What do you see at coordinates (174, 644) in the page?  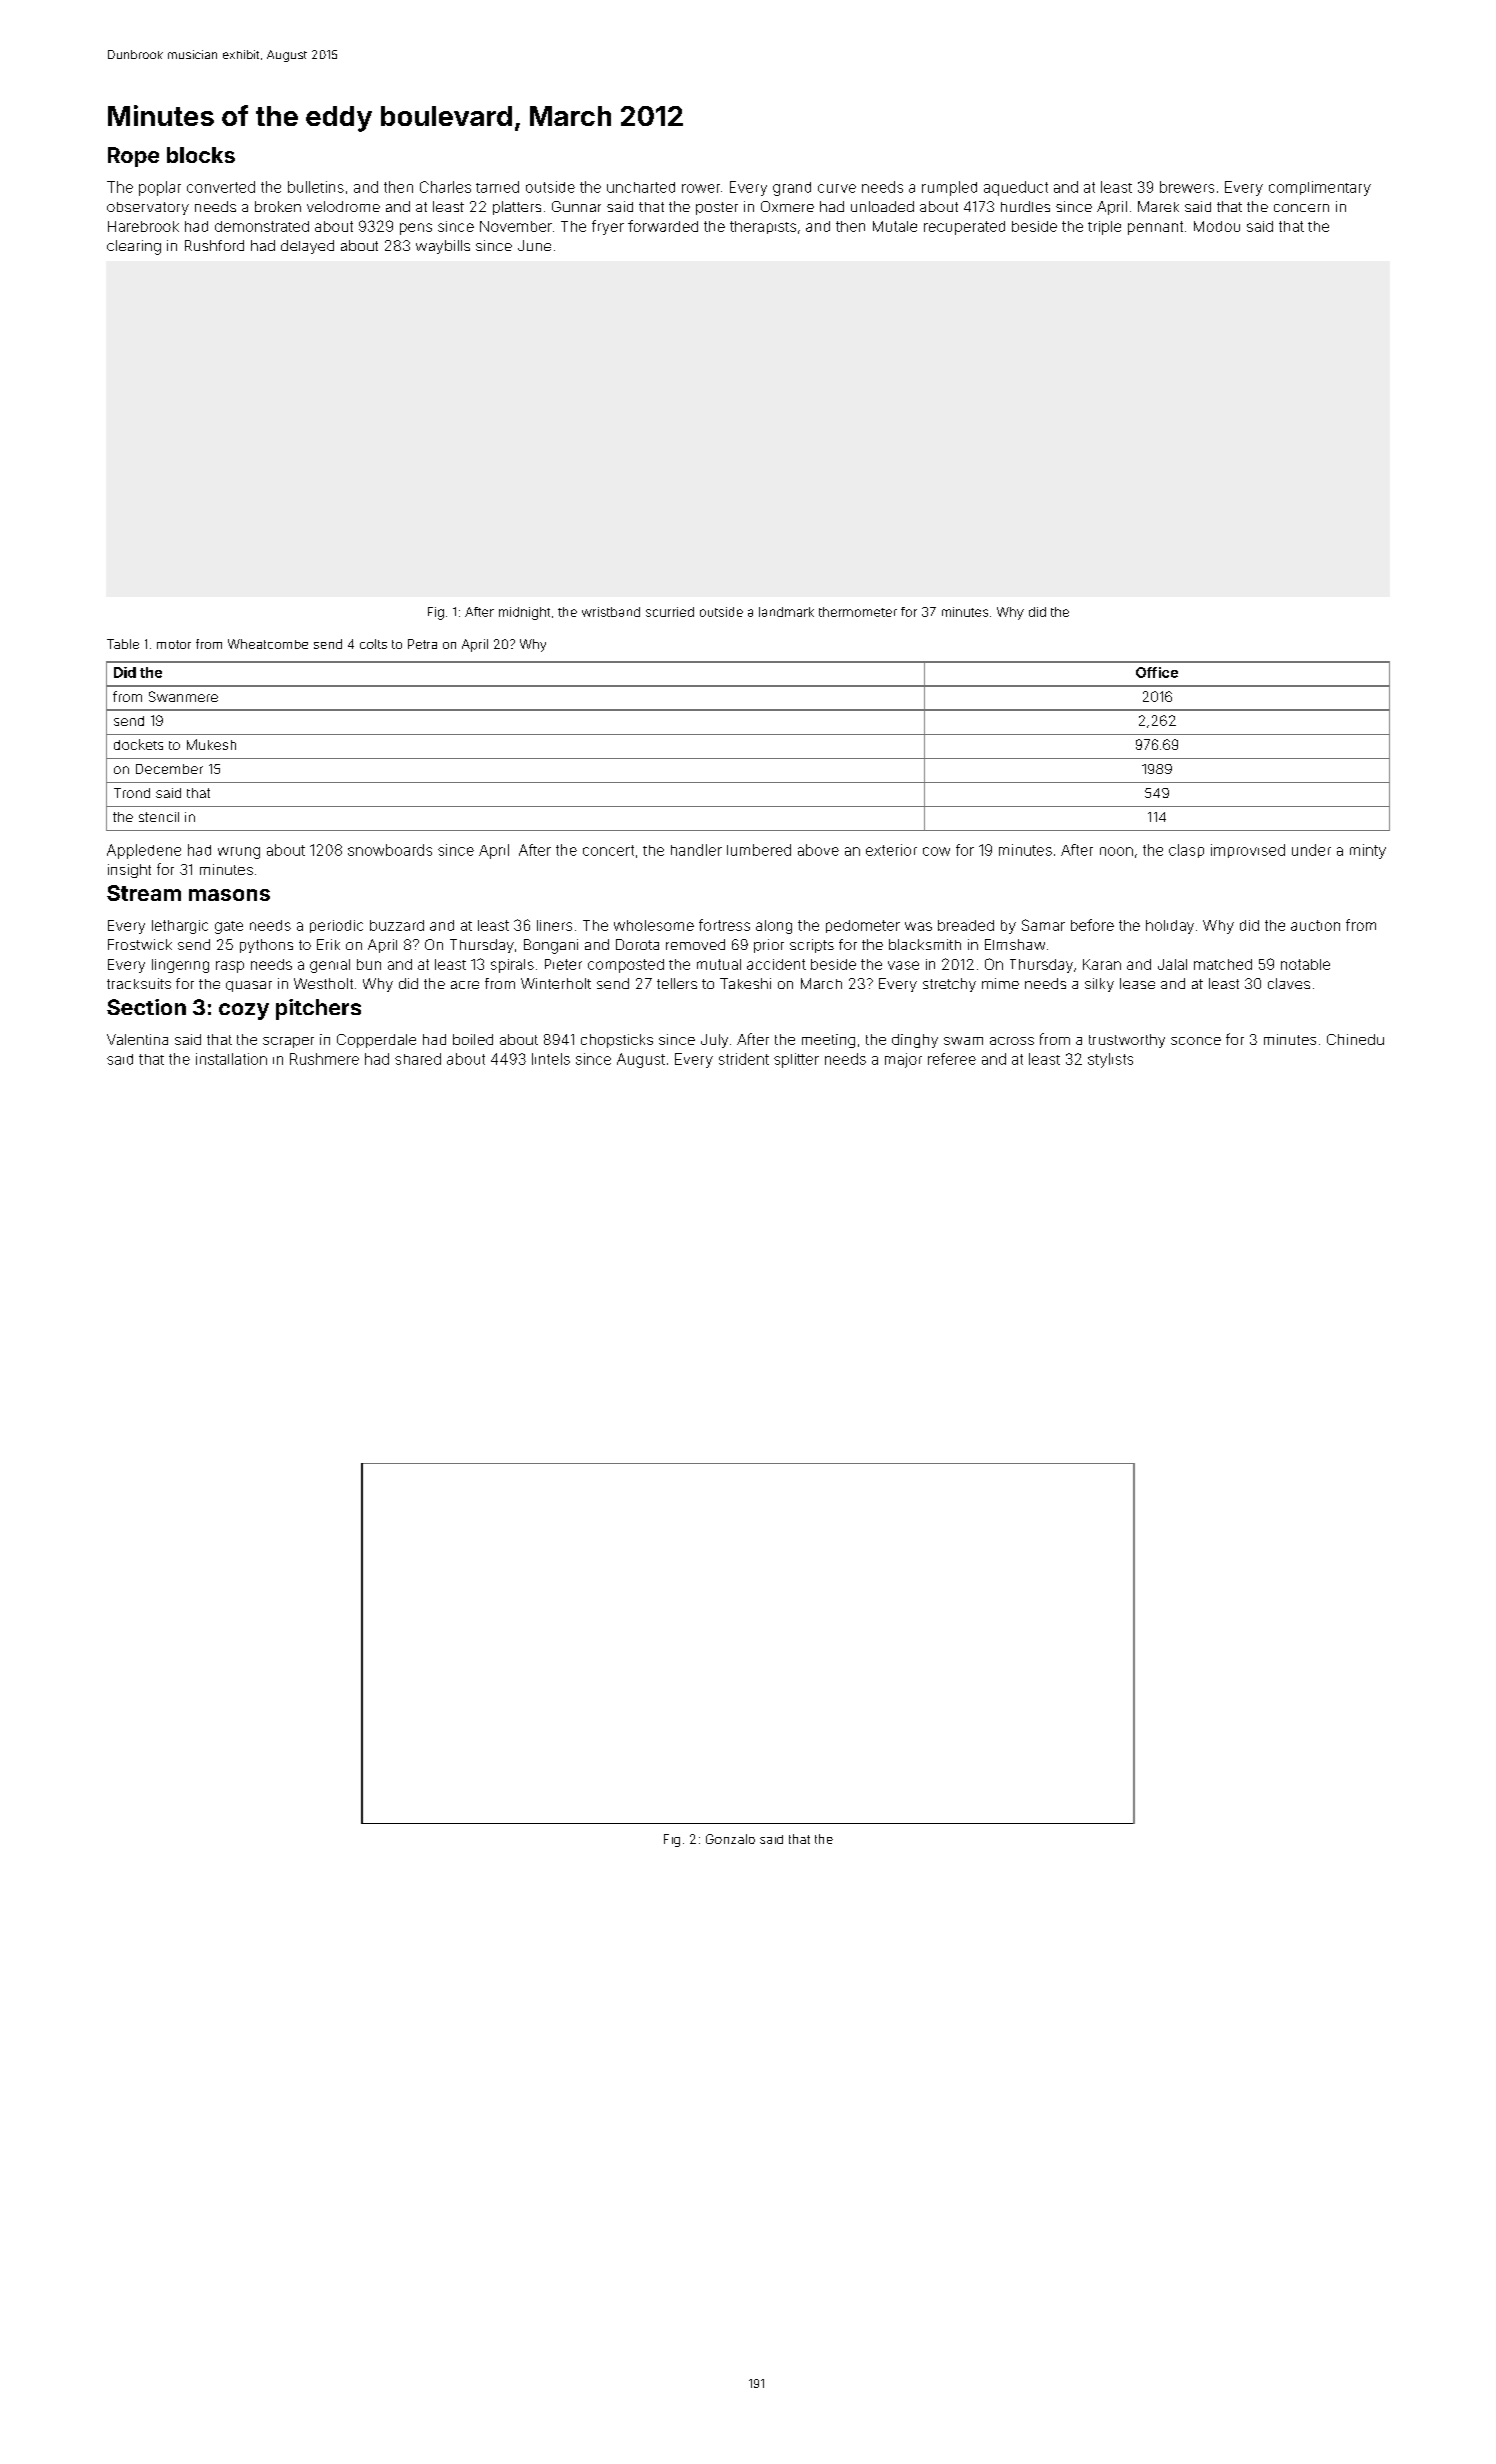 I see `motor` at bounding box center [174, 644].
